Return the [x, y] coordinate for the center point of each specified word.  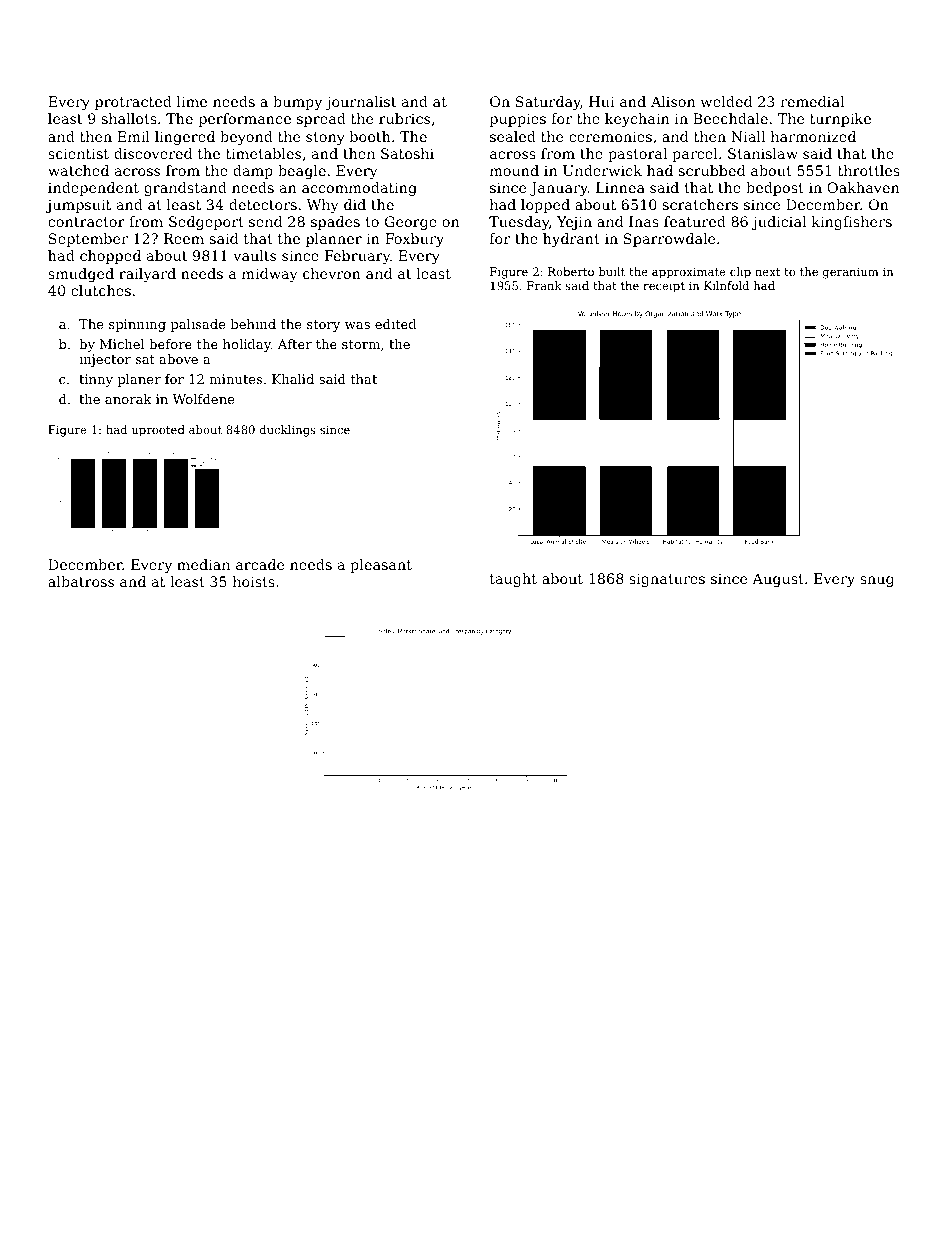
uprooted [158, 431]
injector [105, 360]
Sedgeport [206, 223]
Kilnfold [726, 285]
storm [361, 344]
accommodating [359, 189]
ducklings [288, 431]
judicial [779, 223]
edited [395, 324]
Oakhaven [863, 187]
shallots [129, 118]
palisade [198, 325]
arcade [260, 564]
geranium [851, 273]
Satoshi [407, 153]
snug [877, 581]
